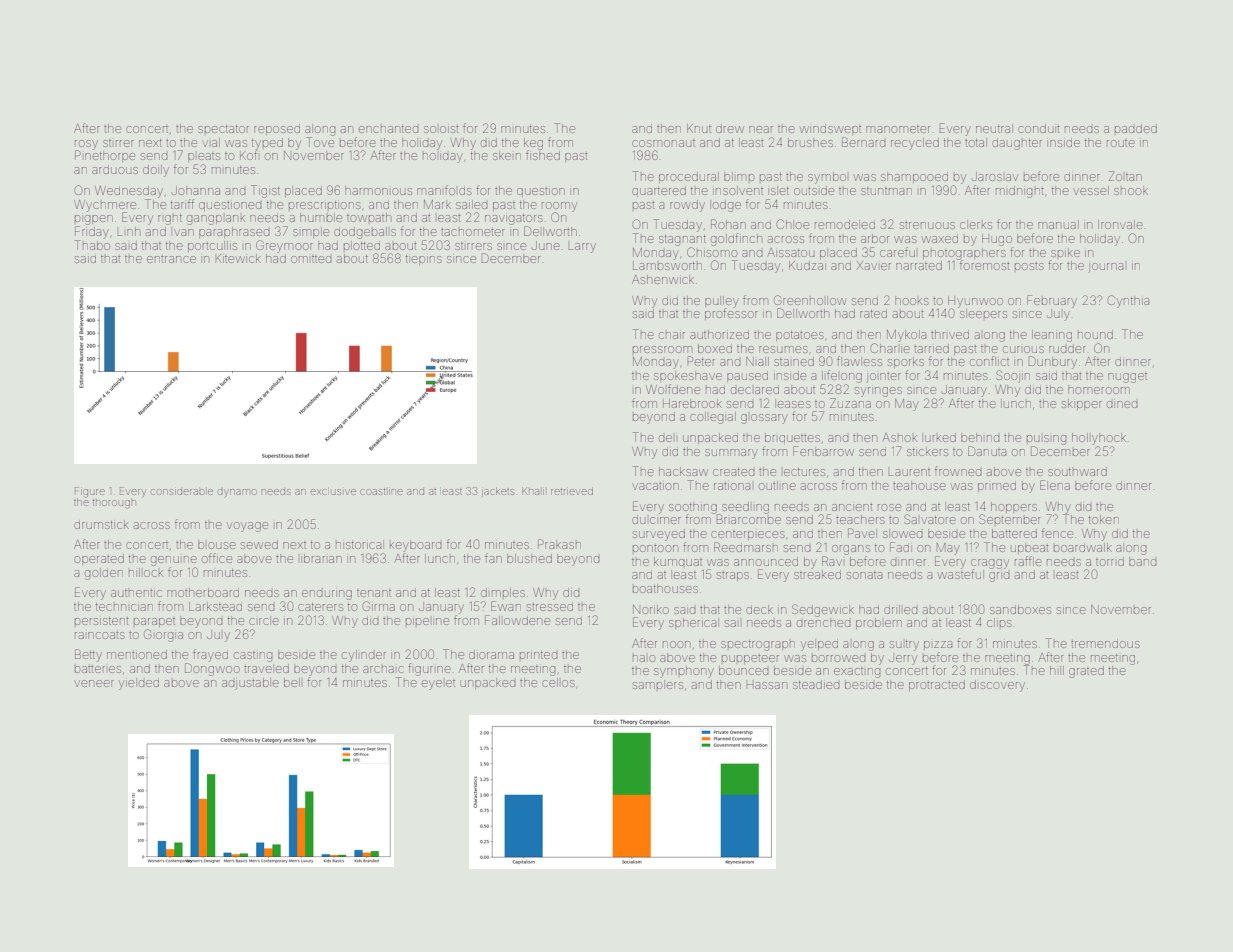 Image resolution: width=1233 pixels, height=952 pixels. What do you see at coordinates (543, 155) in the document?
I see `fished` at bounding box center [543, 155].
